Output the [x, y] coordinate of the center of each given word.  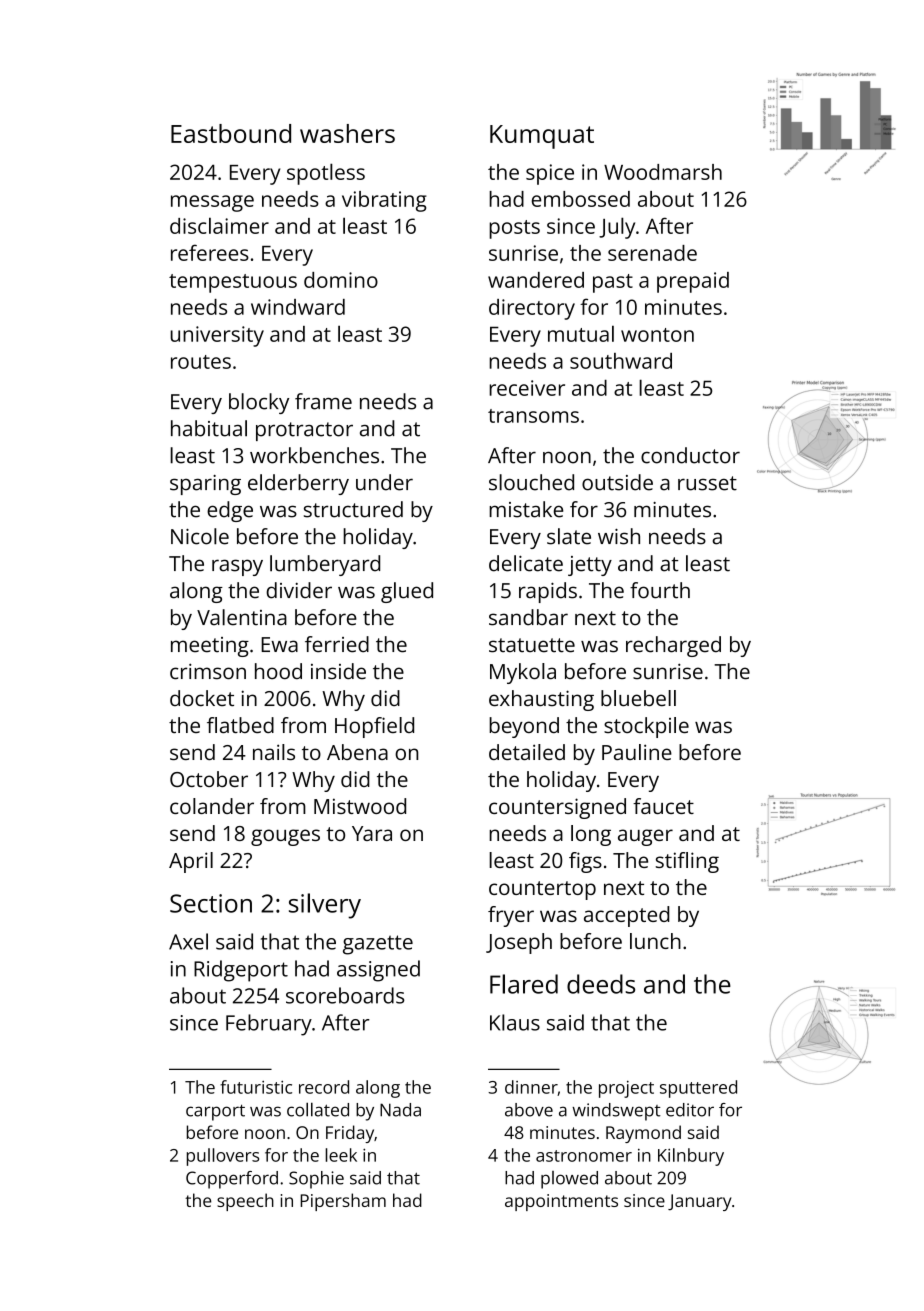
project [626, 1089]
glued [407, 592]
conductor [690, 455]
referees [210, 252]
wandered [536, 280]
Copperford [232, 1180]
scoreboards [345, 995]
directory [532, 309]
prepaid [693, 282]
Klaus [515, 1022]
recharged [673, 646]
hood [278, 671]
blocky [259, 403]
